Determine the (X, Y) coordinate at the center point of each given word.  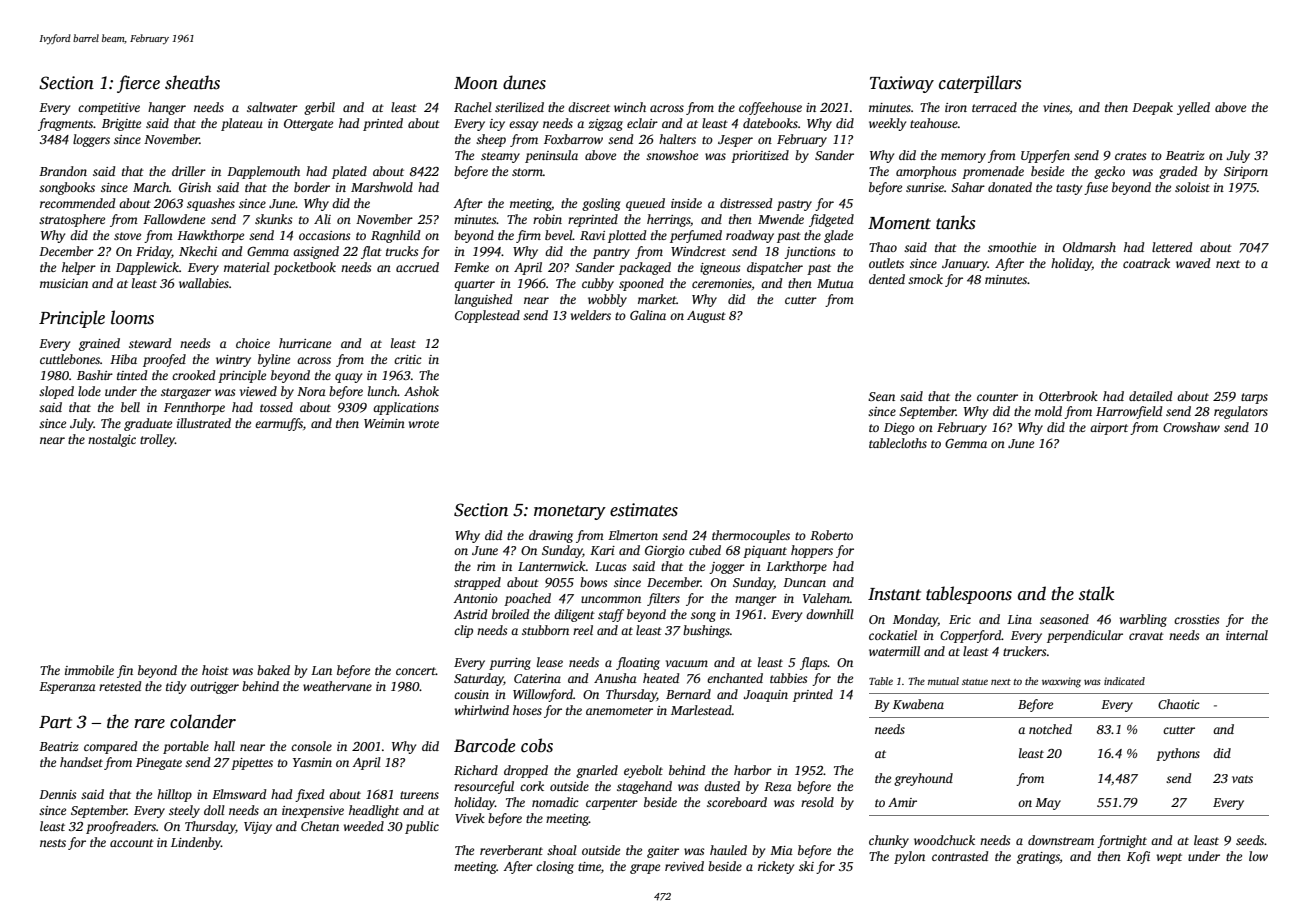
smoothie (1012, 247)
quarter (474, 285)
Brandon (63, 171)
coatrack (1146, 263)
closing (555, 867)
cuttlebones (70, 359)
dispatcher (775, 268)
